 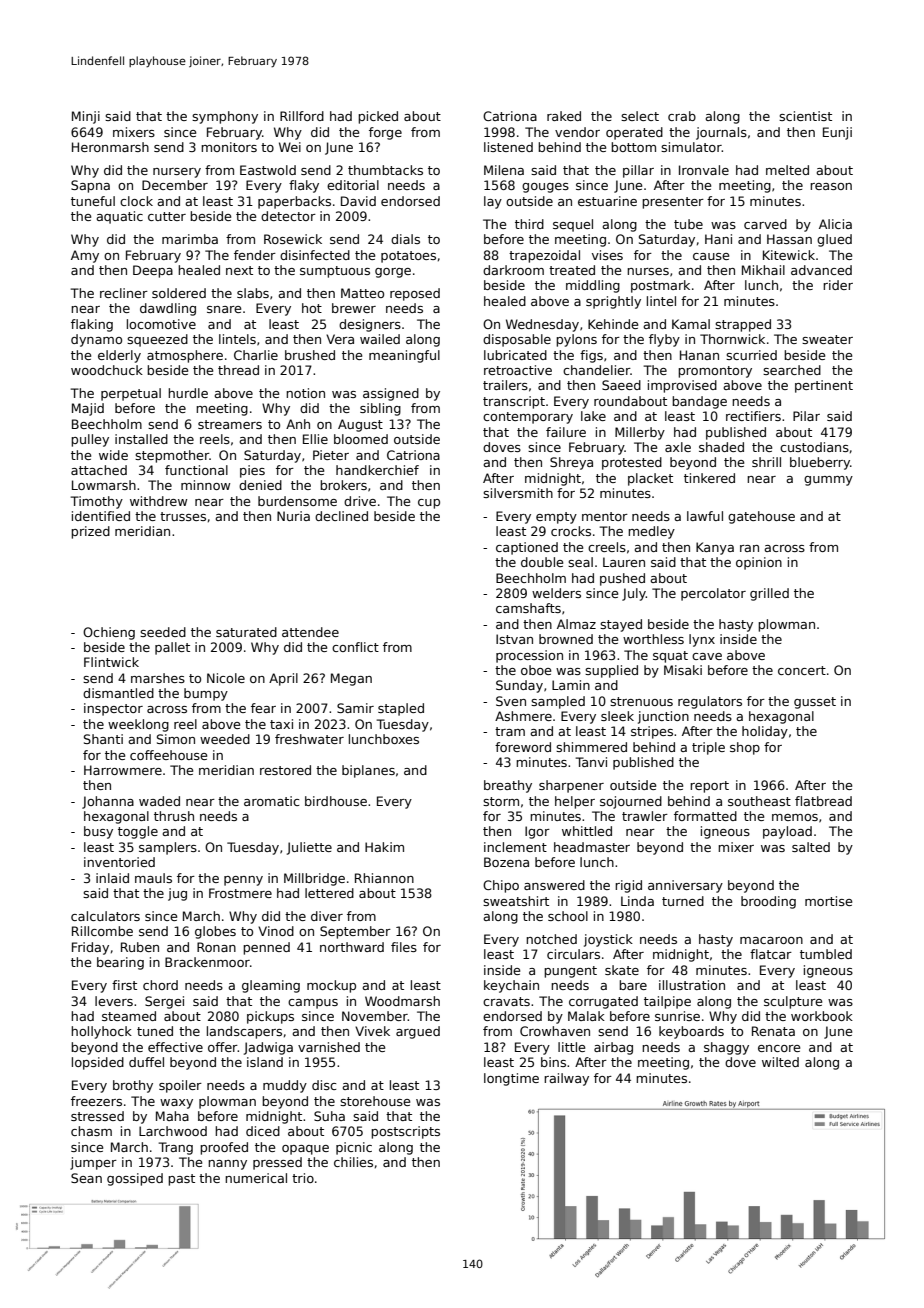 I want to click on Harrowmere, so click(x=123, y=770).
